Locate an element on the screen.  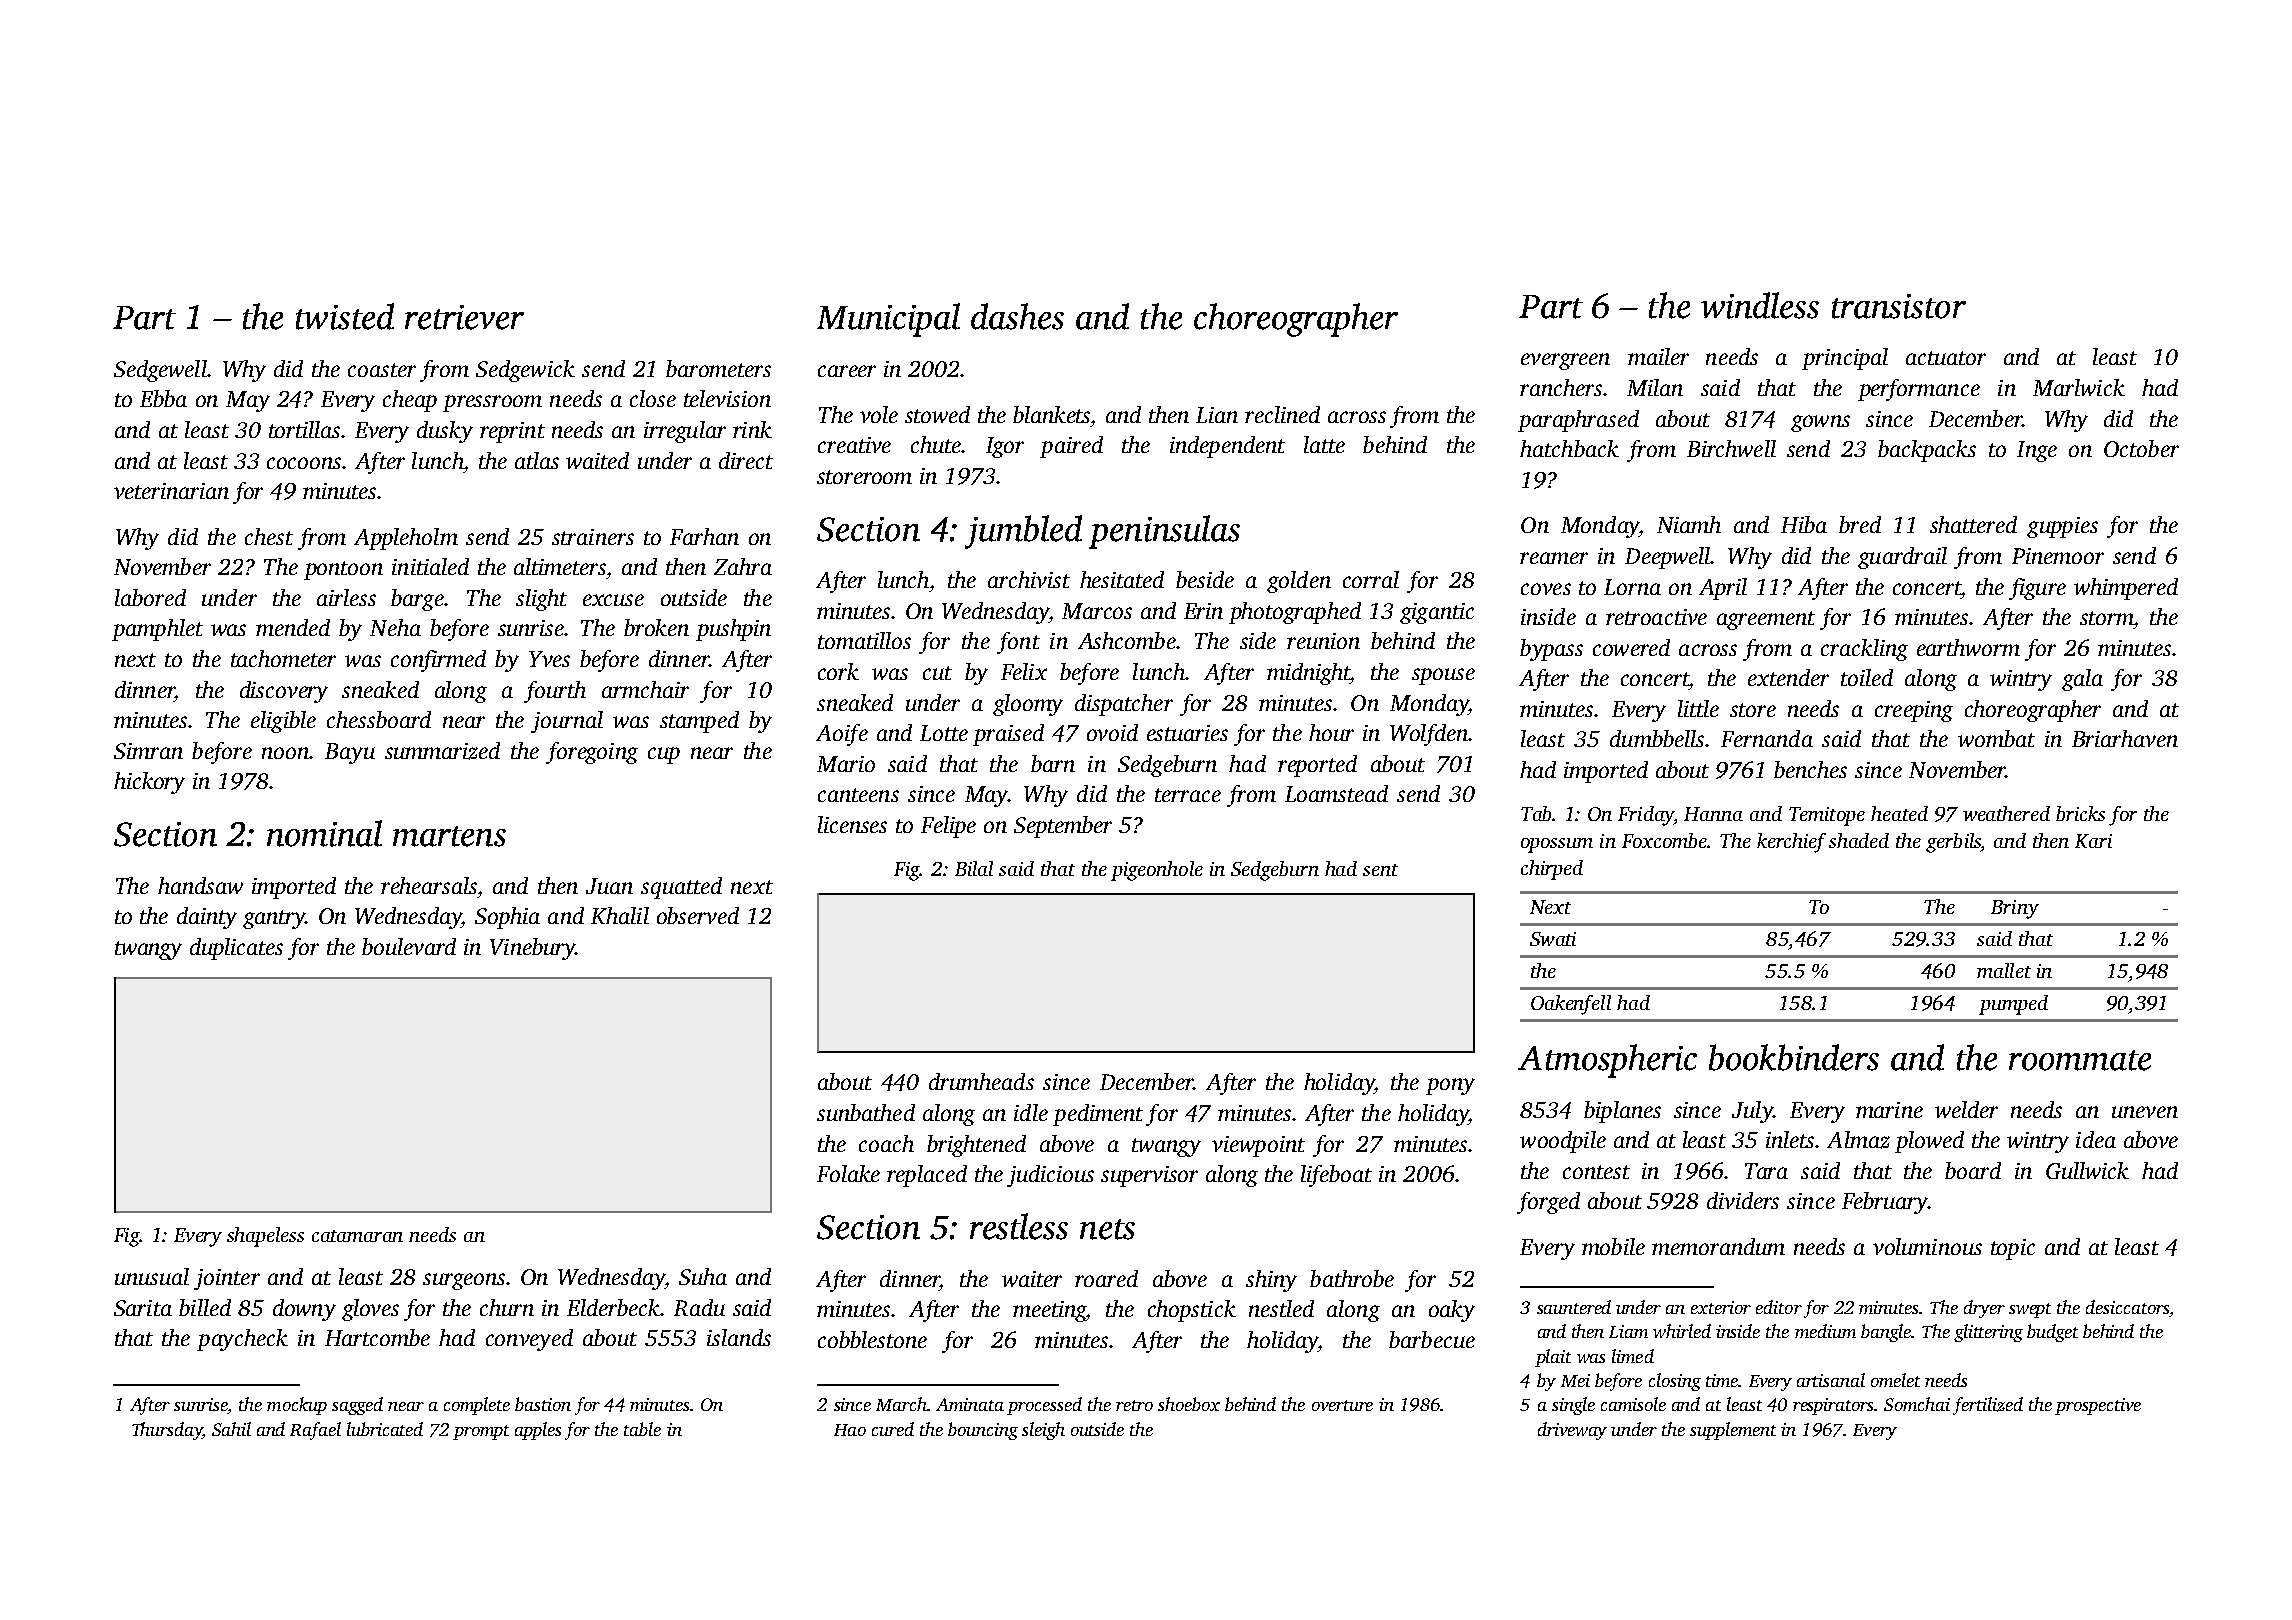
lubricated is located at coordinates (385, 1429).
